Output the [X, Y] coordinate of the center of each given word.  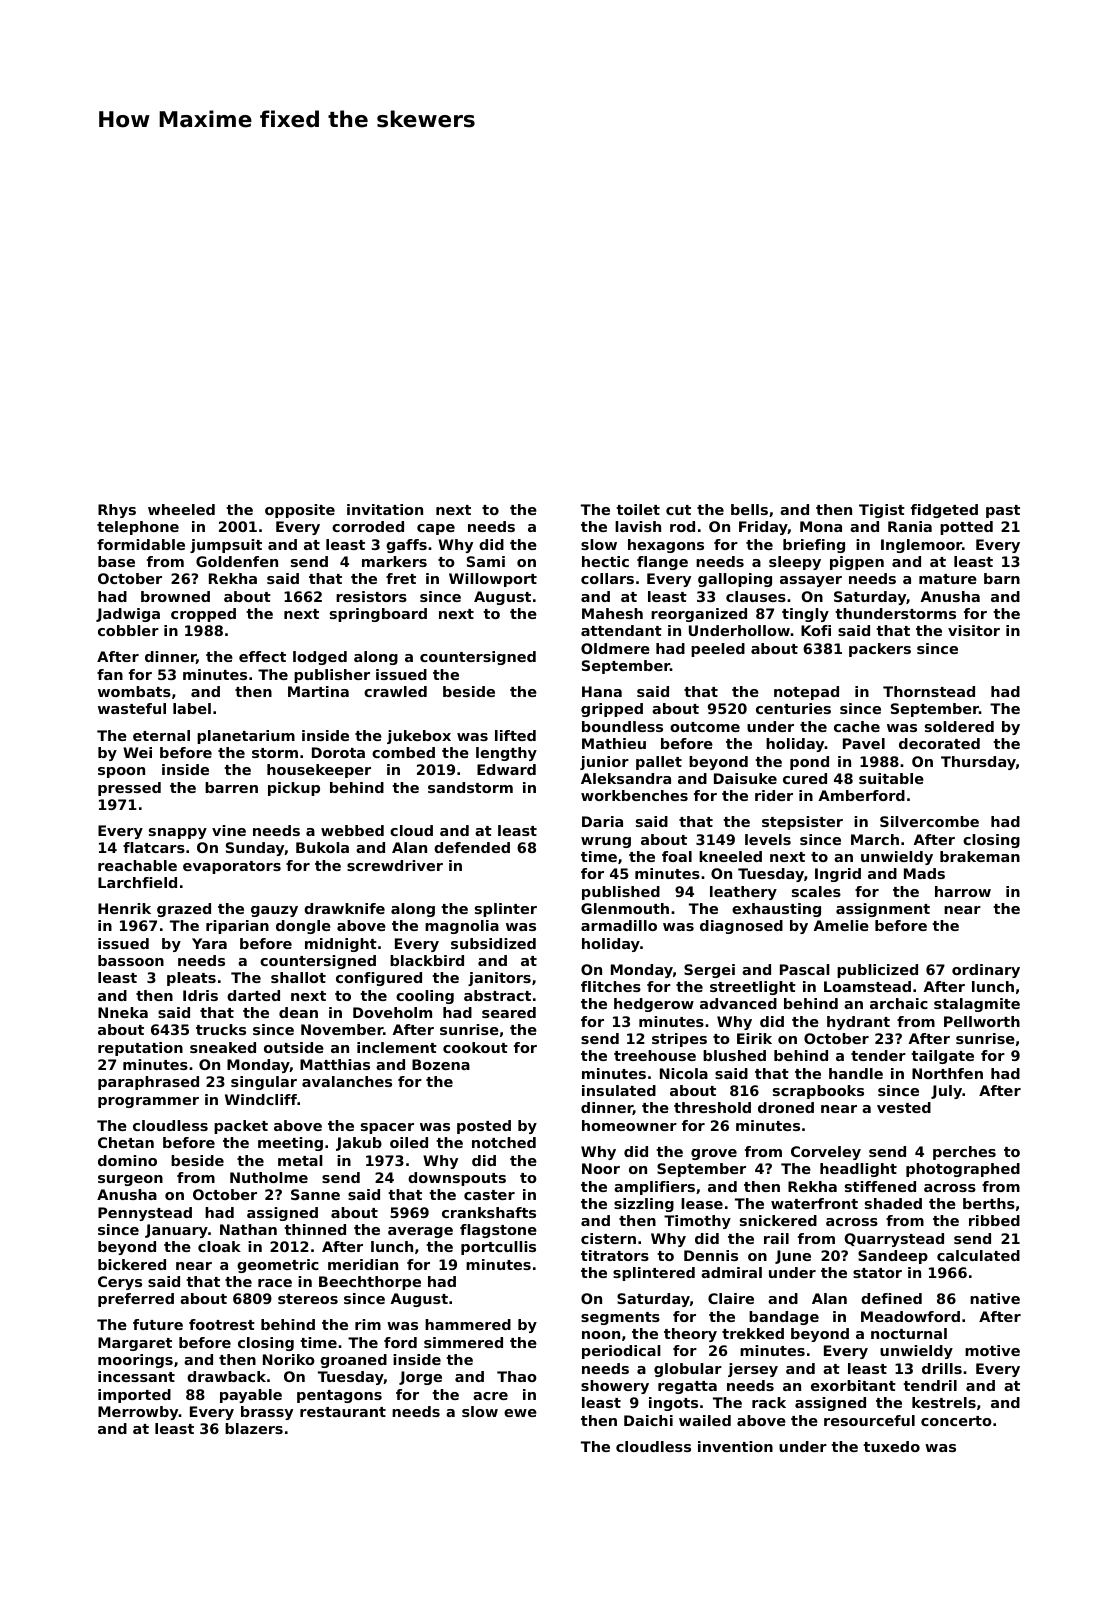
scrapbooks [818, 1092]
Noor [601, 1168]
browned [175, 596]
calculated [978, 1255]
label [192, 708]
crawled [395, 691]
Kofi [816, 630]
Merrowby [138, 1413]
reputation [140, 1049]
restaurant [343, 1412]
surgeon [130, 1180]
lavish [638, 526]
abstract [497, 995]
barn [1002, 578]
